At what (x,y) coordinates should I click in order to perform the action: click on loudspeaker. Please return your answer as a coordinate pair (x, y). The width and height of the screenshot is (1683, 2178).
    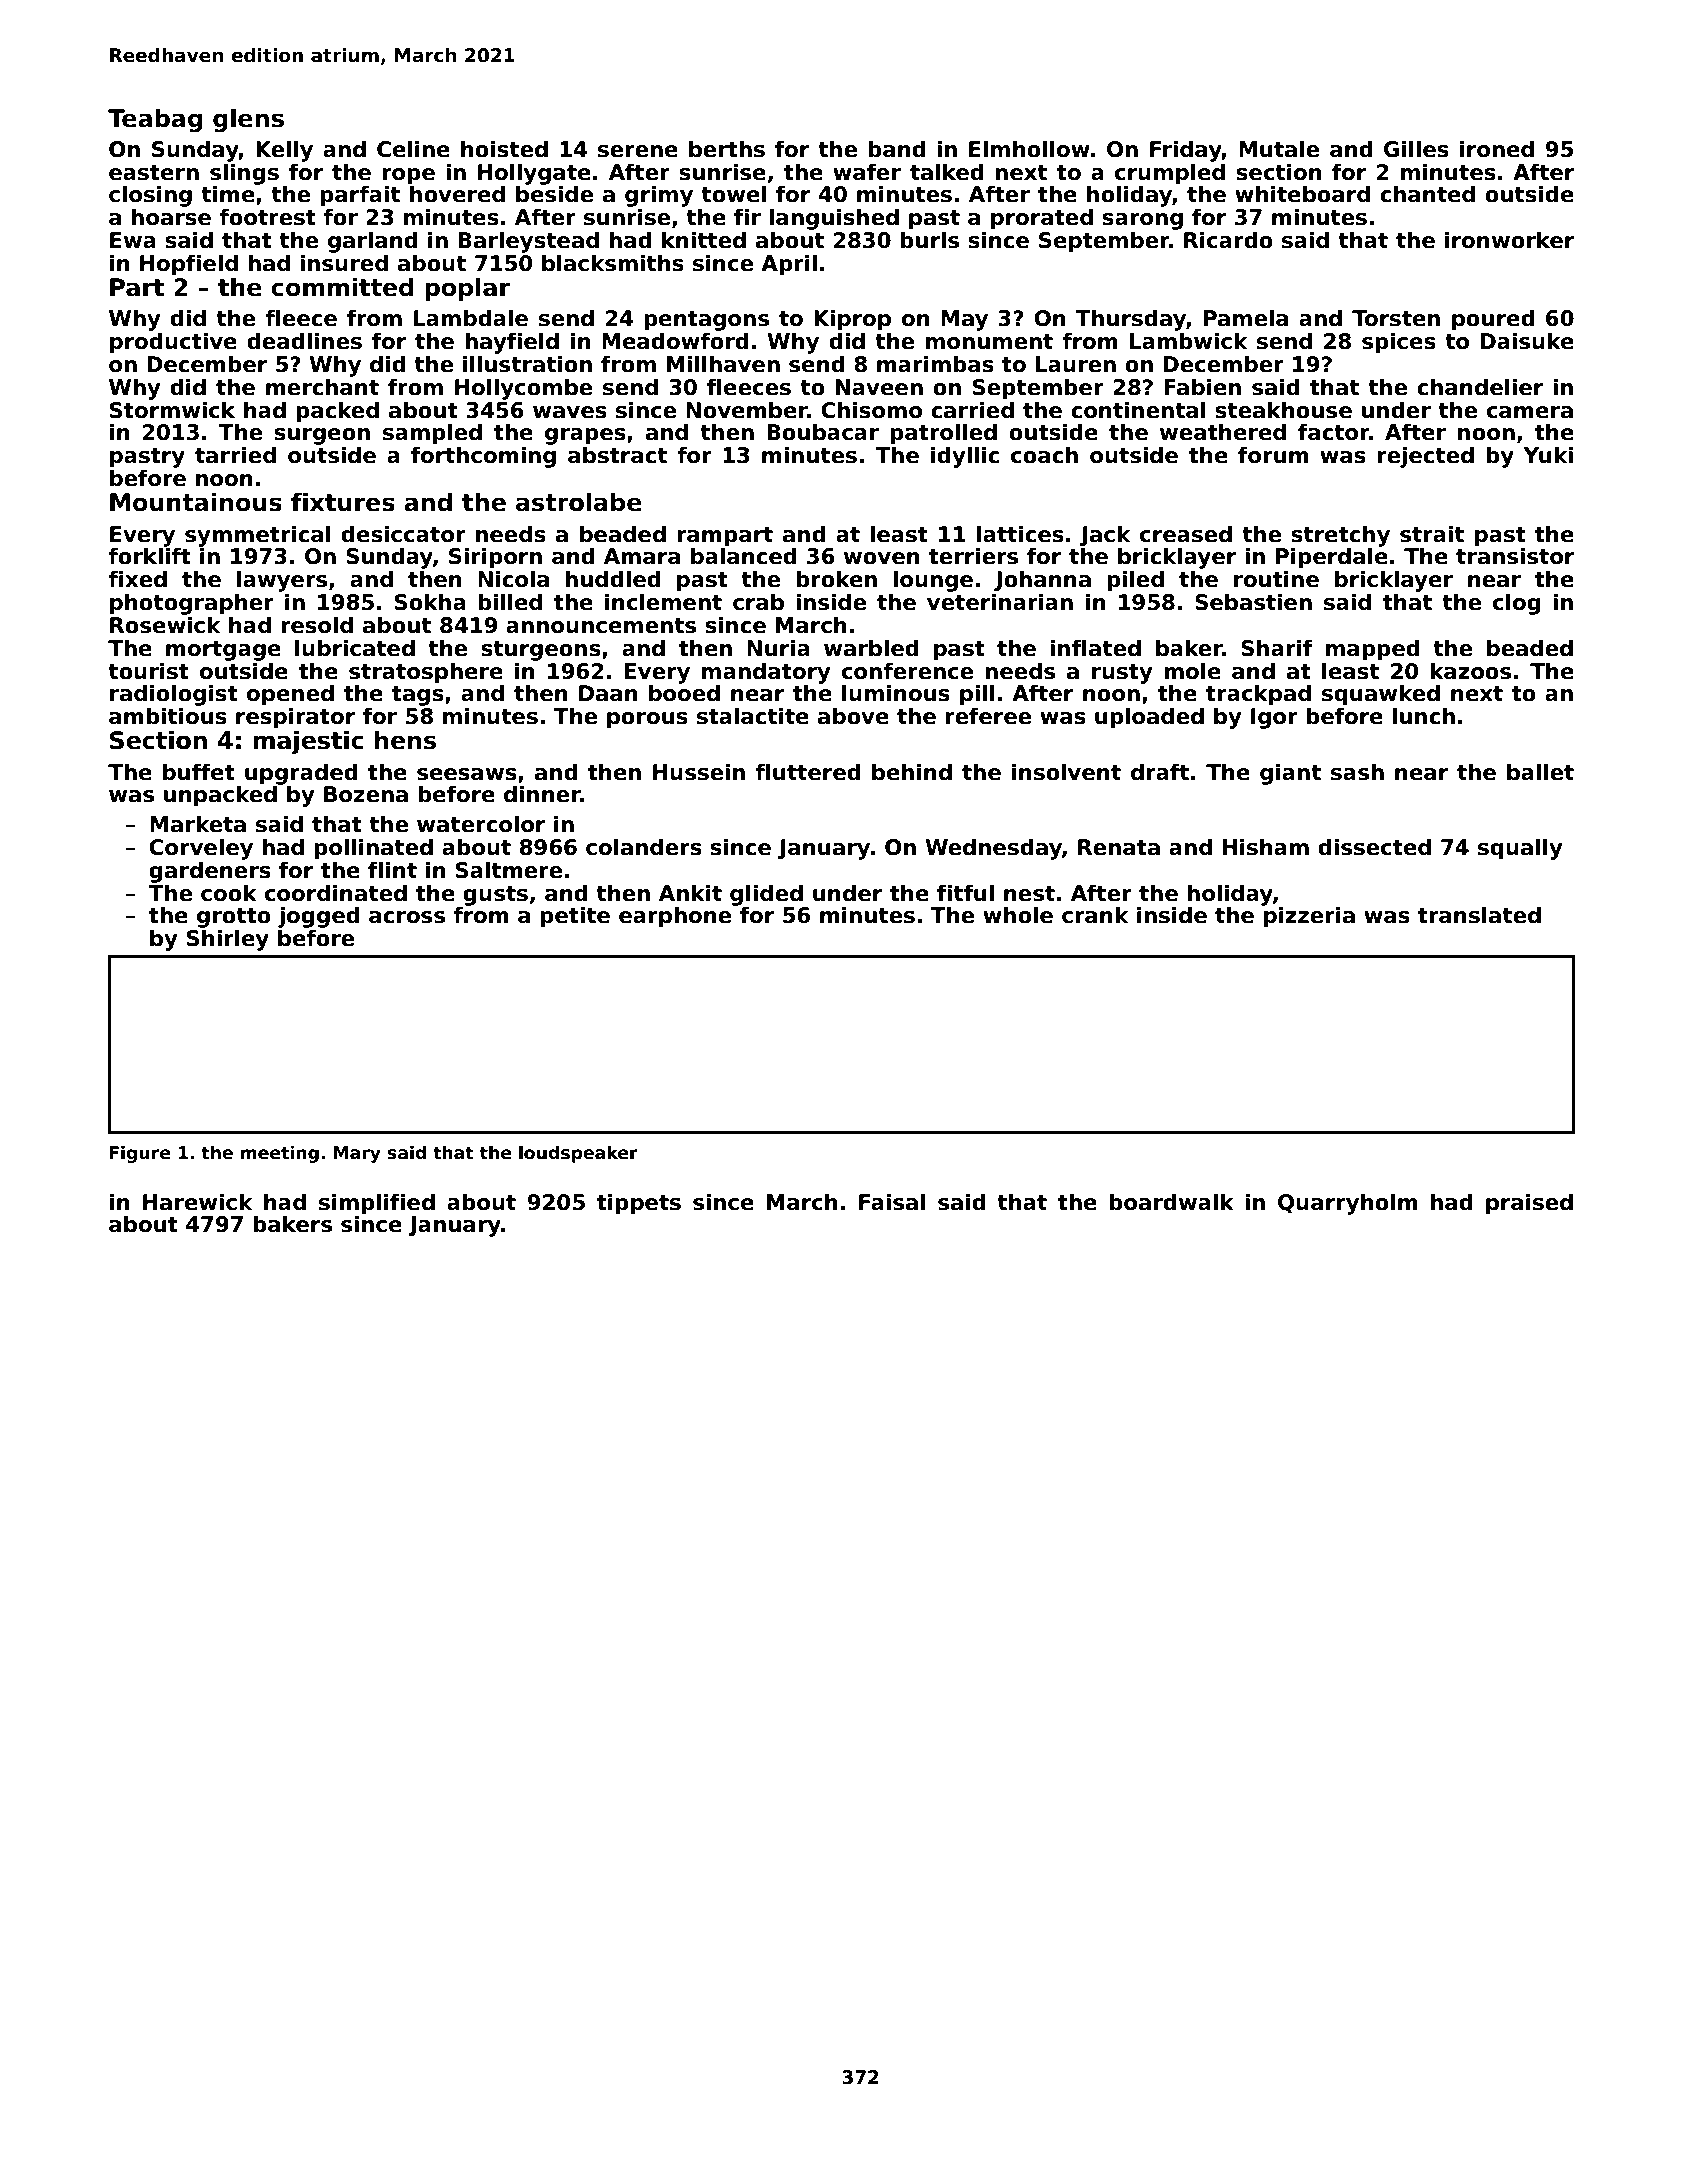
    Looking at the image, I should click on (578, 1154).
